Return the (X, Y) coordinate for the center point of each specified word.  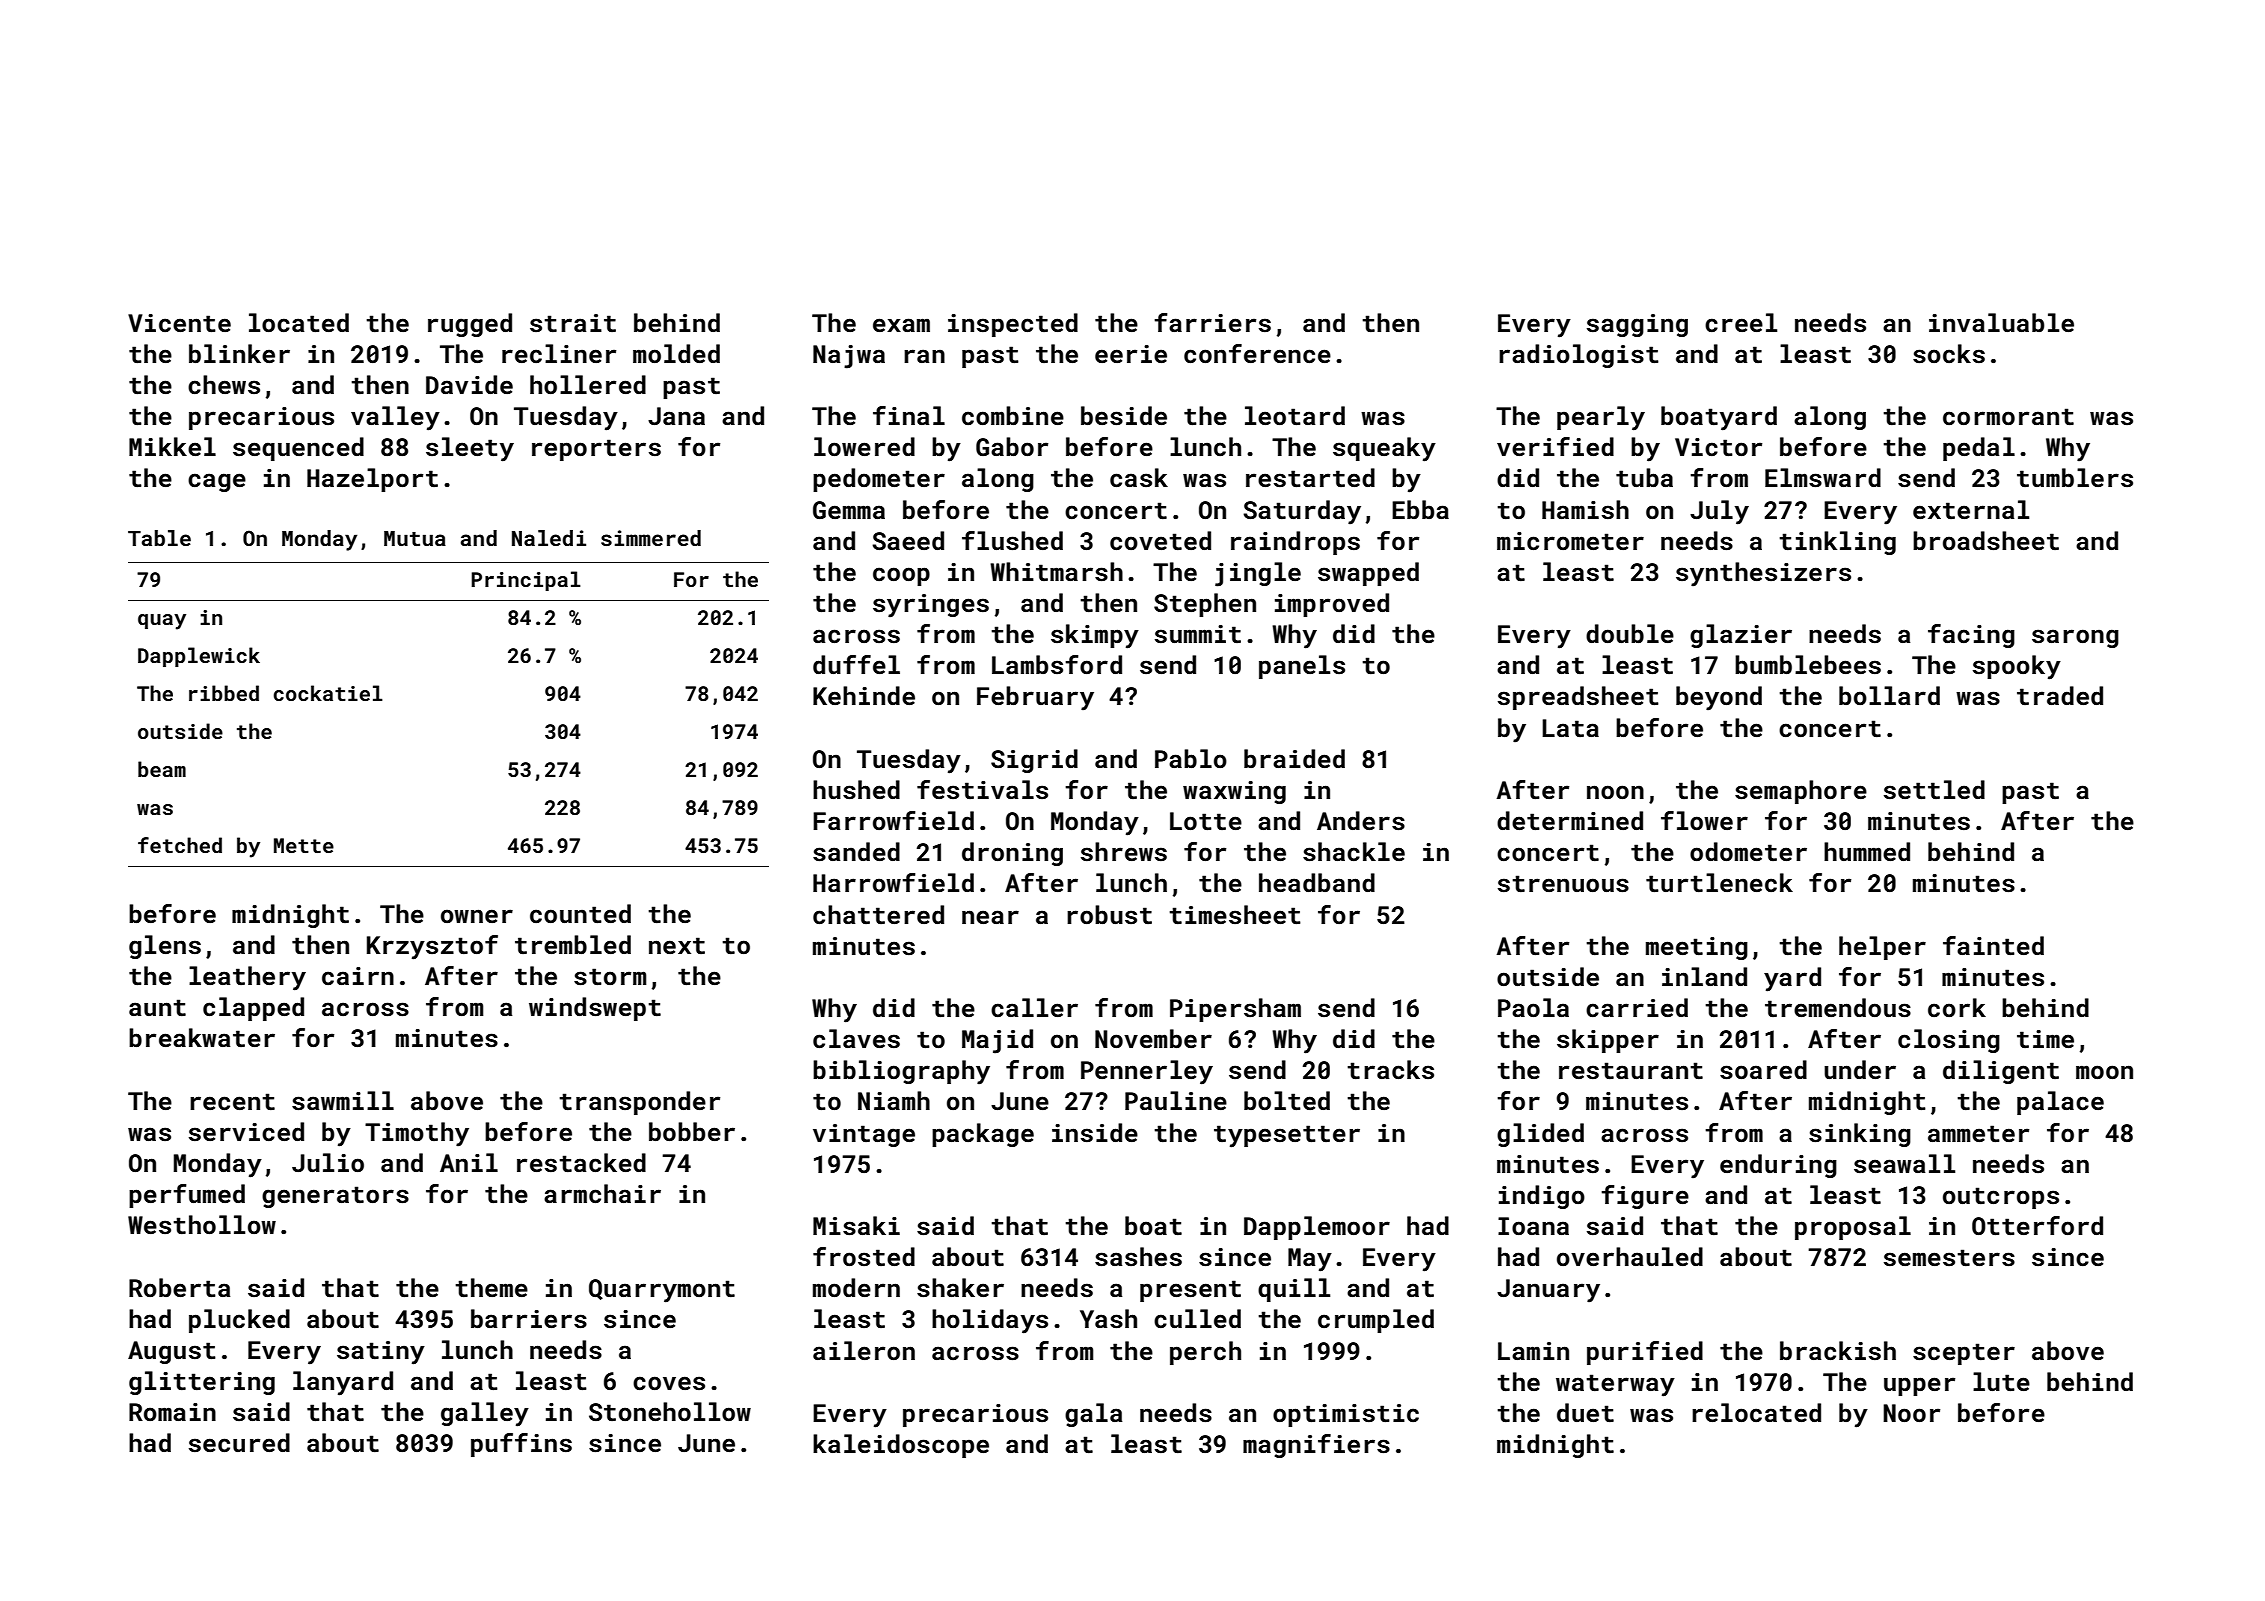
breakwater (202, 1038)
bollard (1889, 695)
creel (1741, 323)
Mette (304, 845)
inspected (1013, 325)
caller (1034, 1008)
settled (1934, 790)
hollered (588, 384)
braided (1294, 758)
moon (2104, 1072)
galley (485, 1414)
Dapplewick (199, 657)
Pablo (1191, 758)
